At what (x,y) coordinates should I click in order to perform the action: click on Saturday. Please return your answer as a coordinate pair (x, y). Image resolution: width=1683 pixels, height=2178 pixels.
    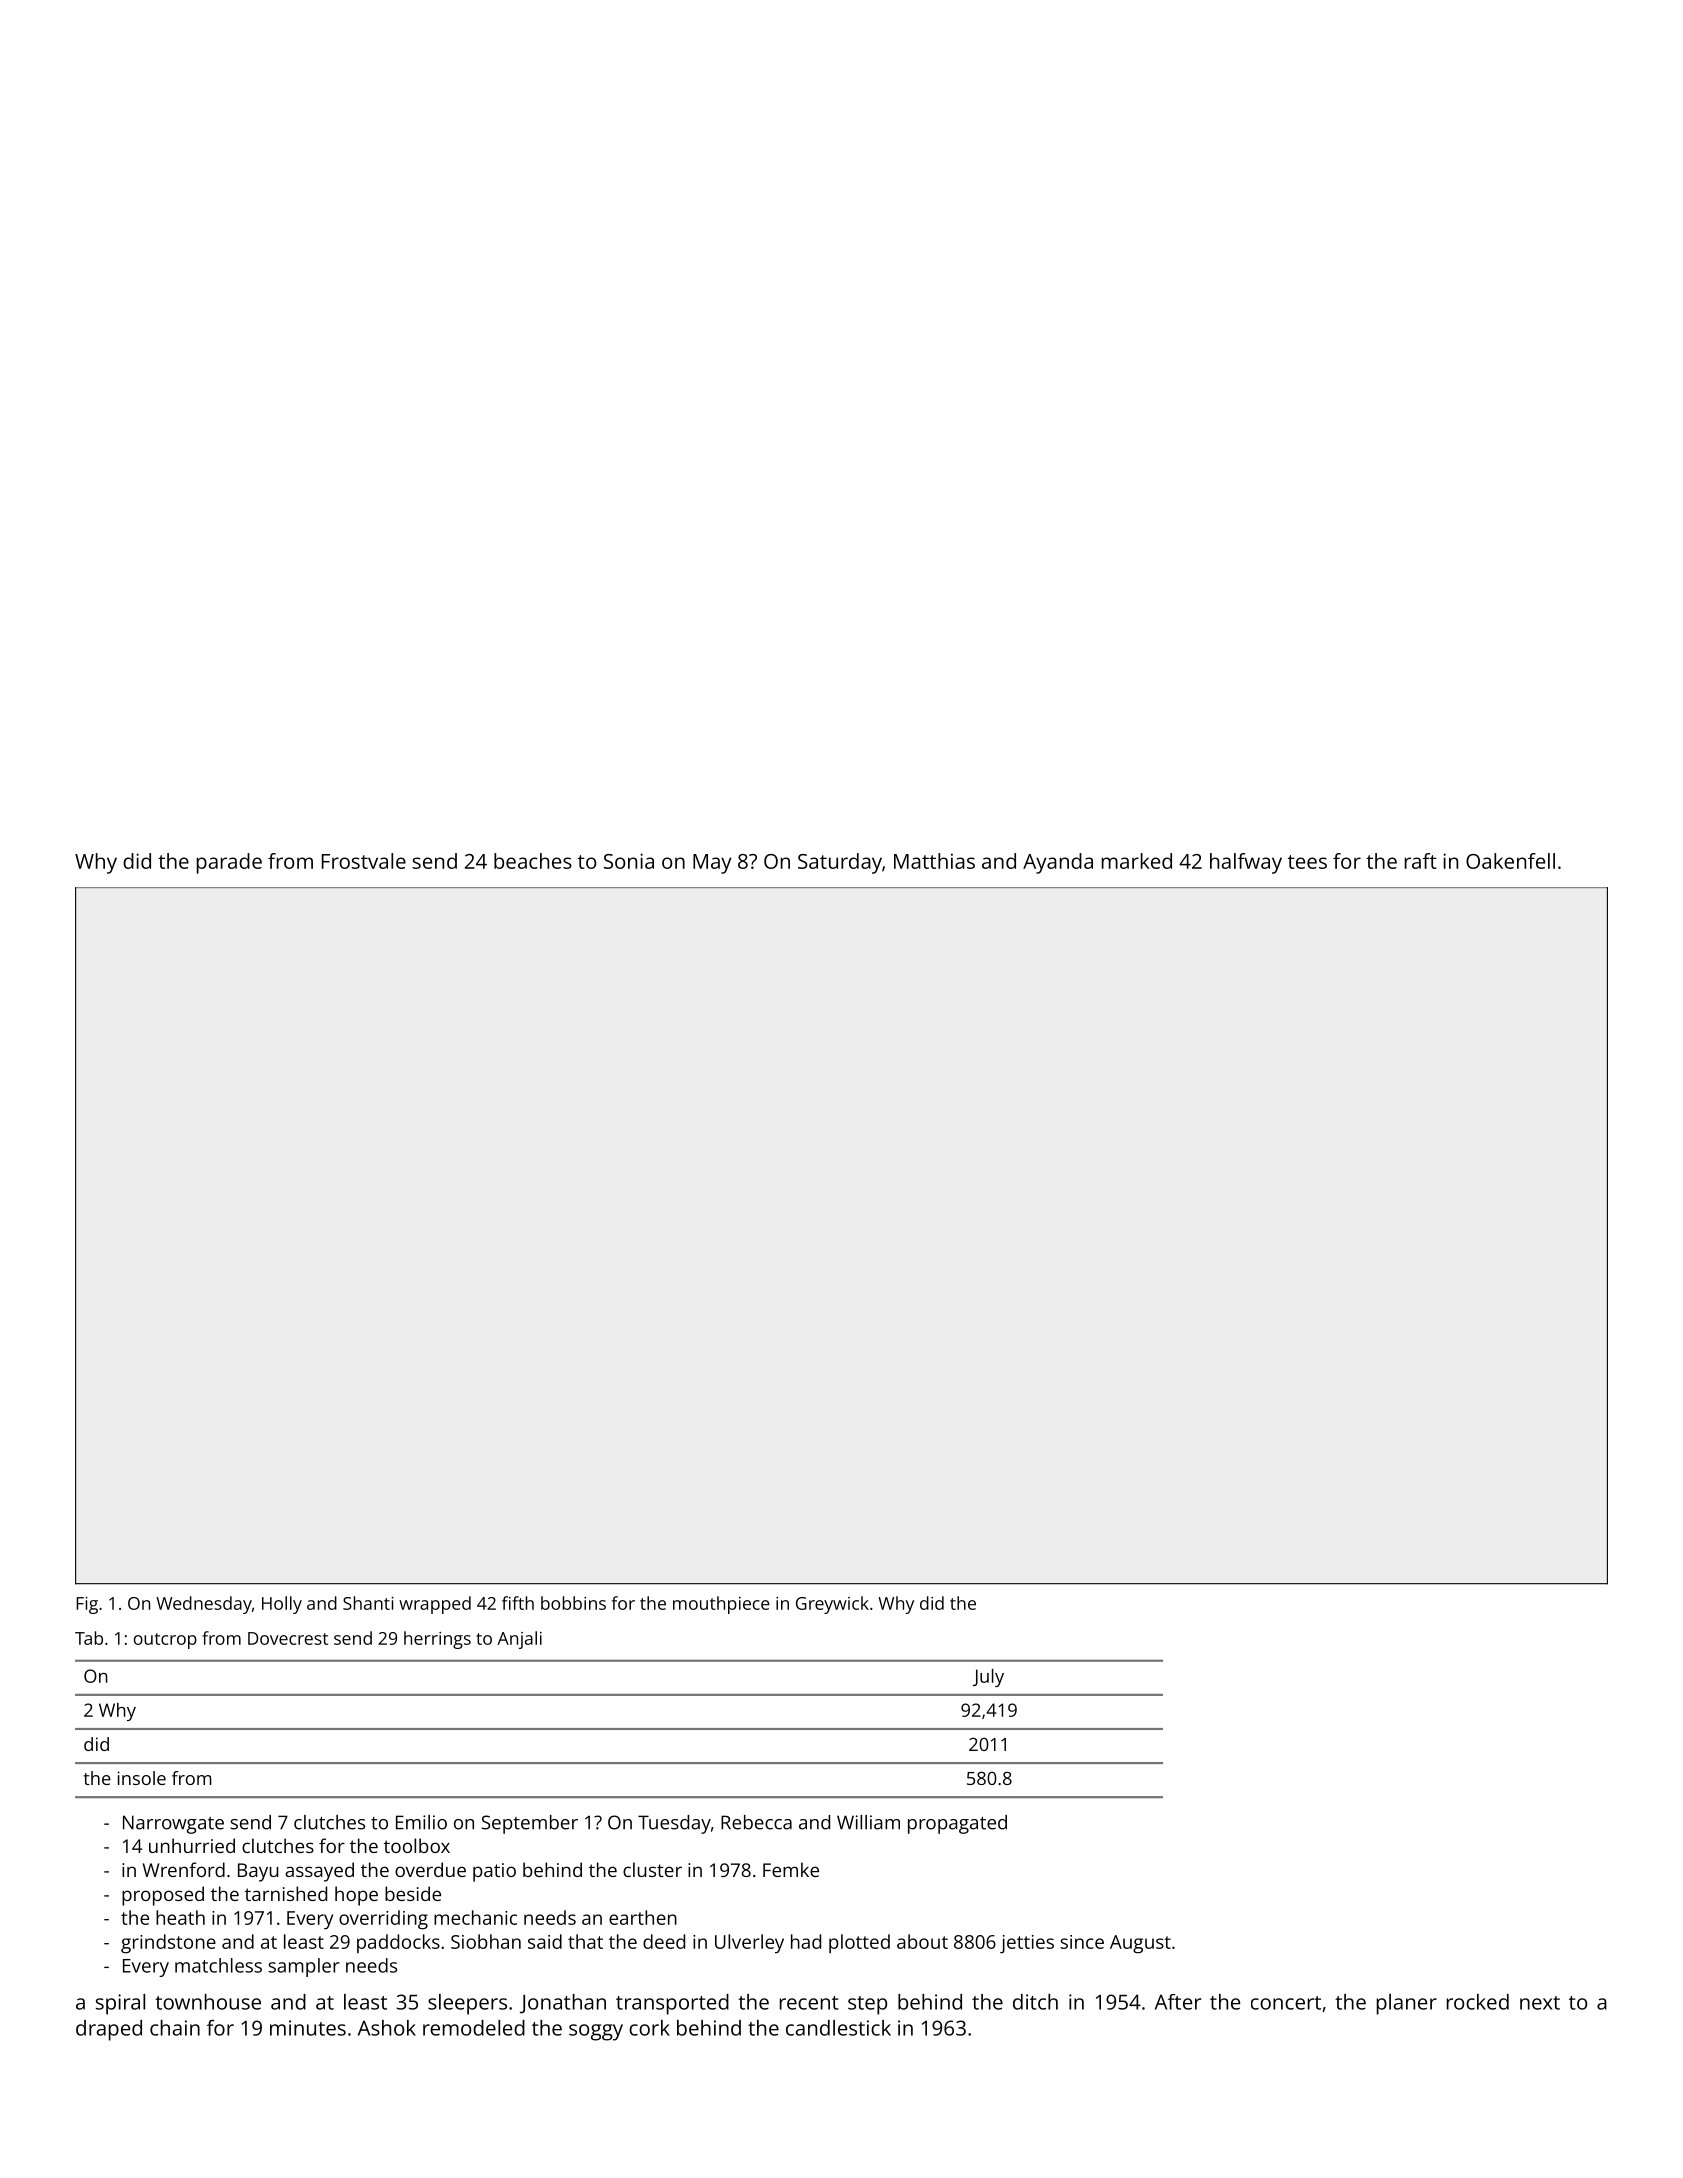
    Looking at the image, I should click on (840, 863).
